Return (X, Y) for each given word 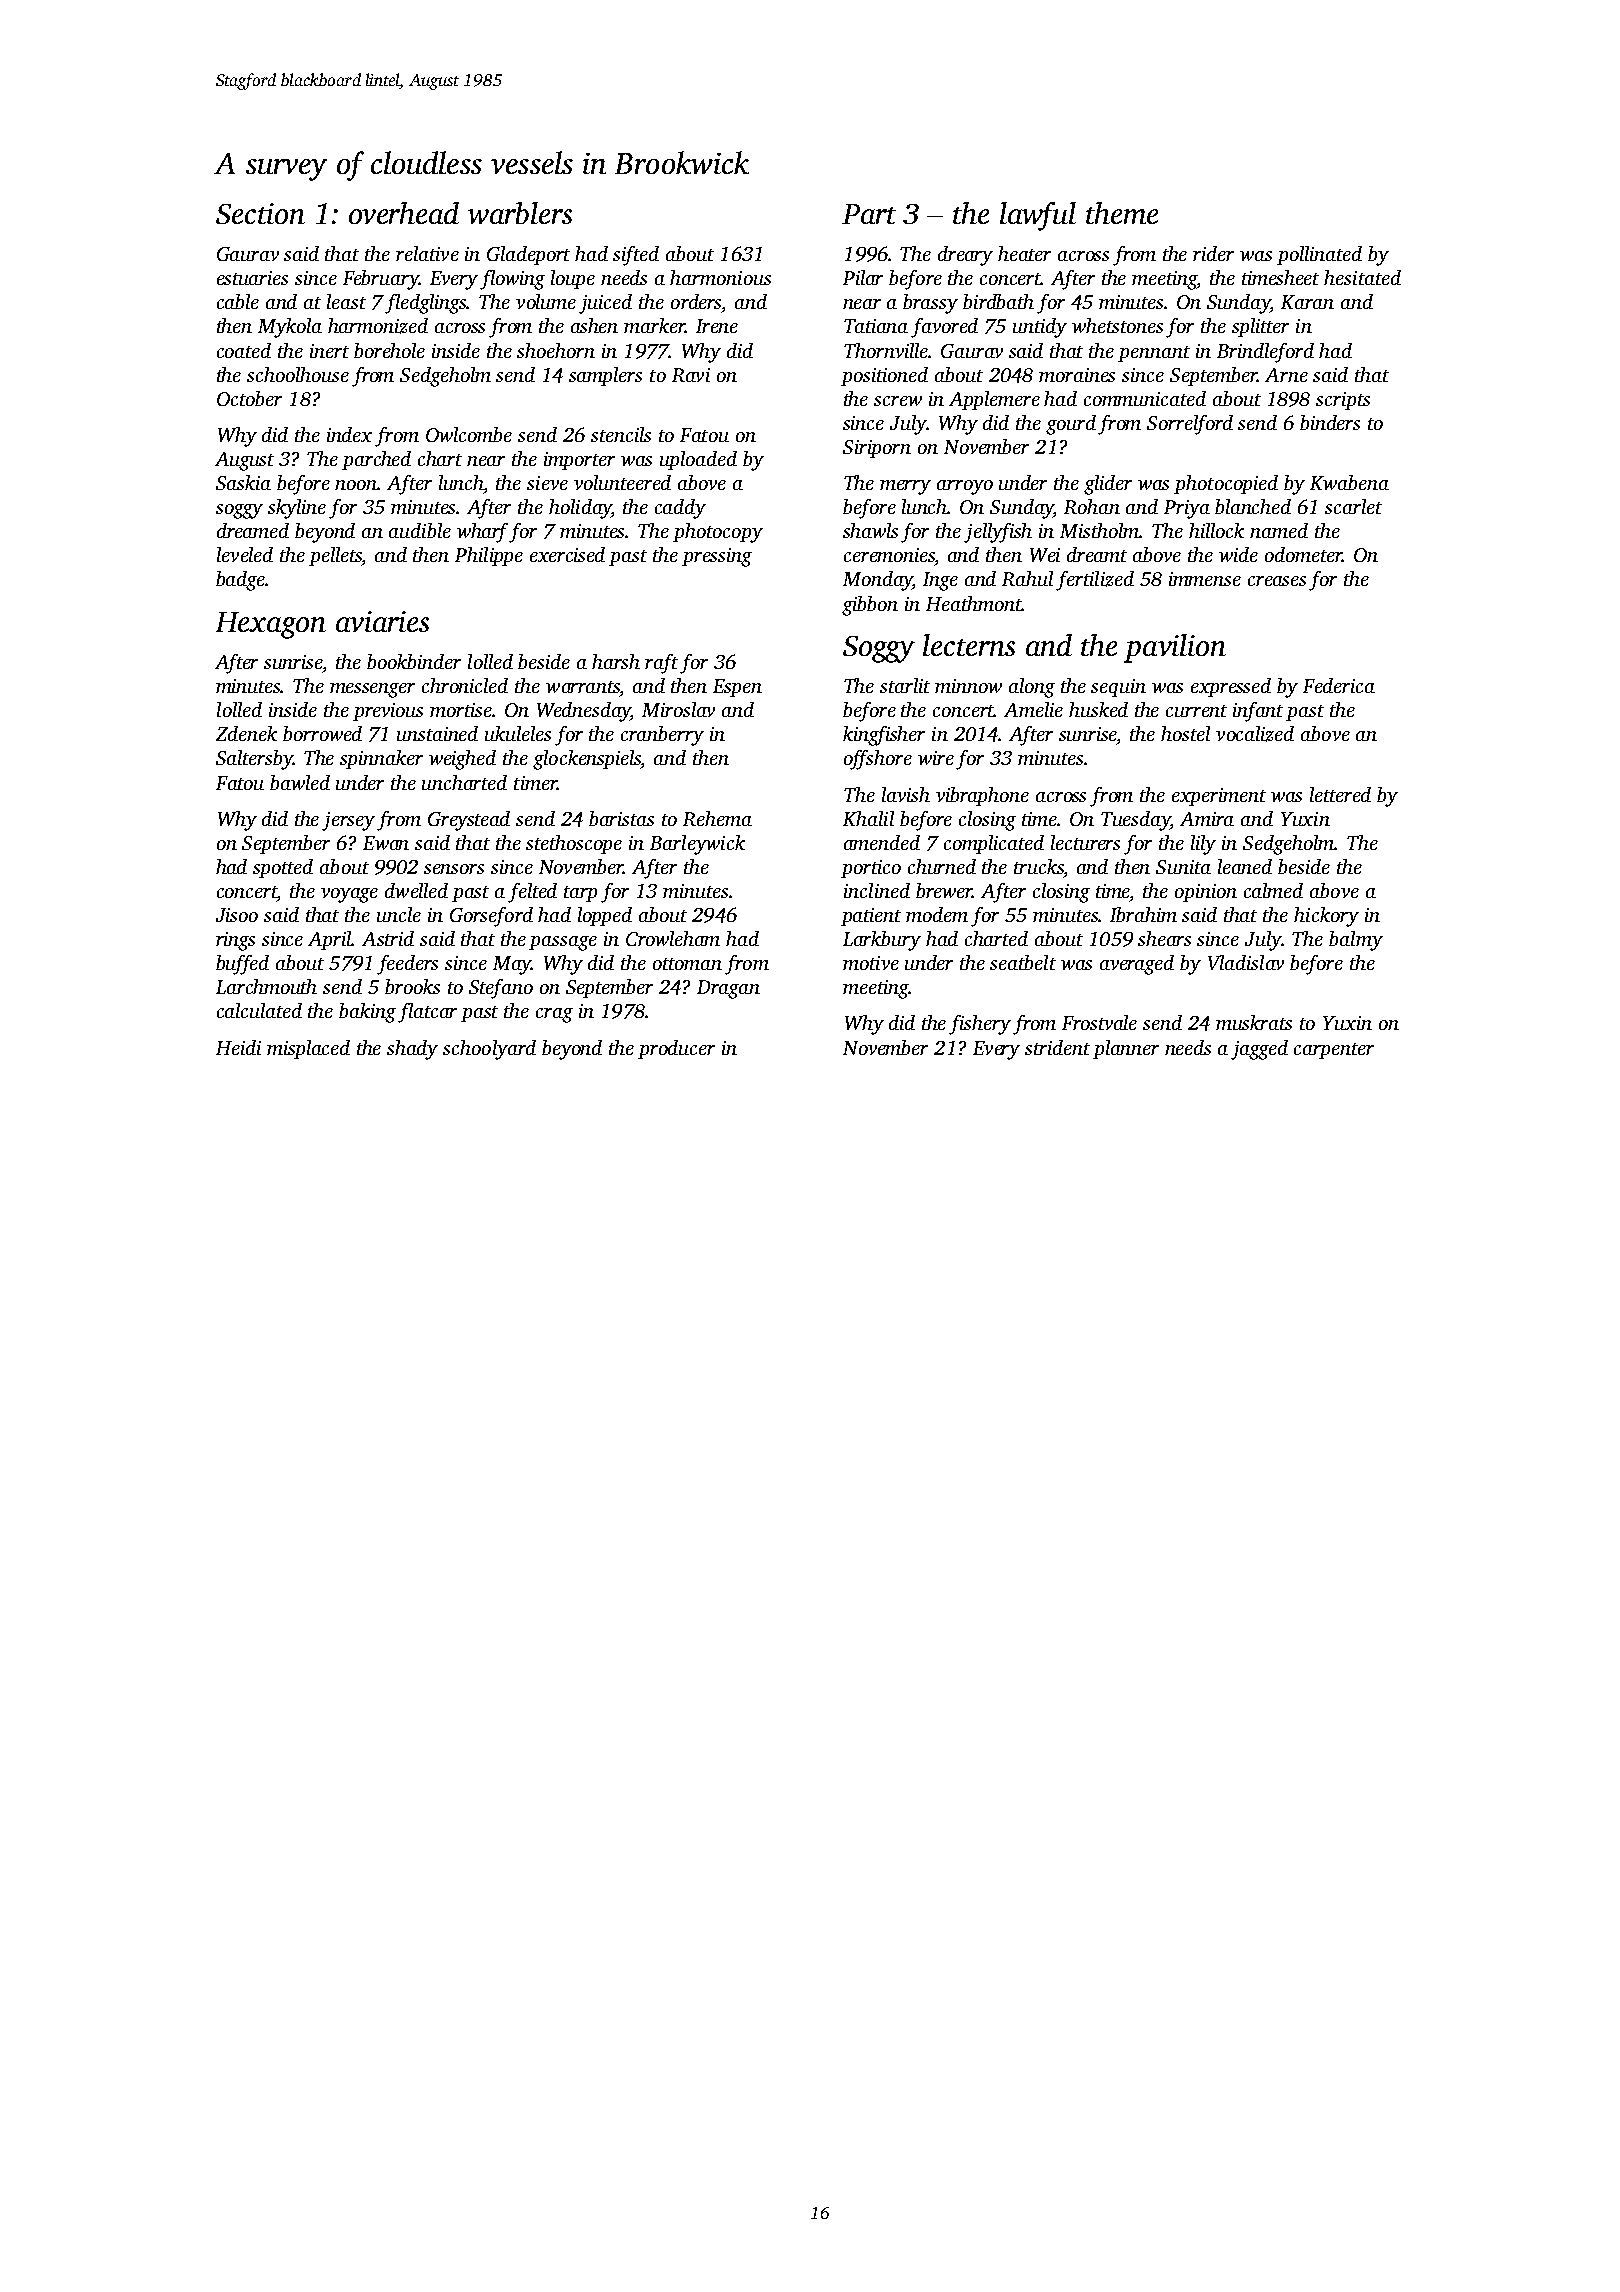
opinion (1206, 893)
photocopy (718, 533)
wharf (483, 533)
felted (532, 893)
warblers (520, 213)
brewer (944, 890)
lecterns (969, 645)
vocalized (1255, 734)
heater (1024, 253)
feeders (407, 965)
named (1279, 530)
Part (869, 214)
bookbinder (414, 661)
